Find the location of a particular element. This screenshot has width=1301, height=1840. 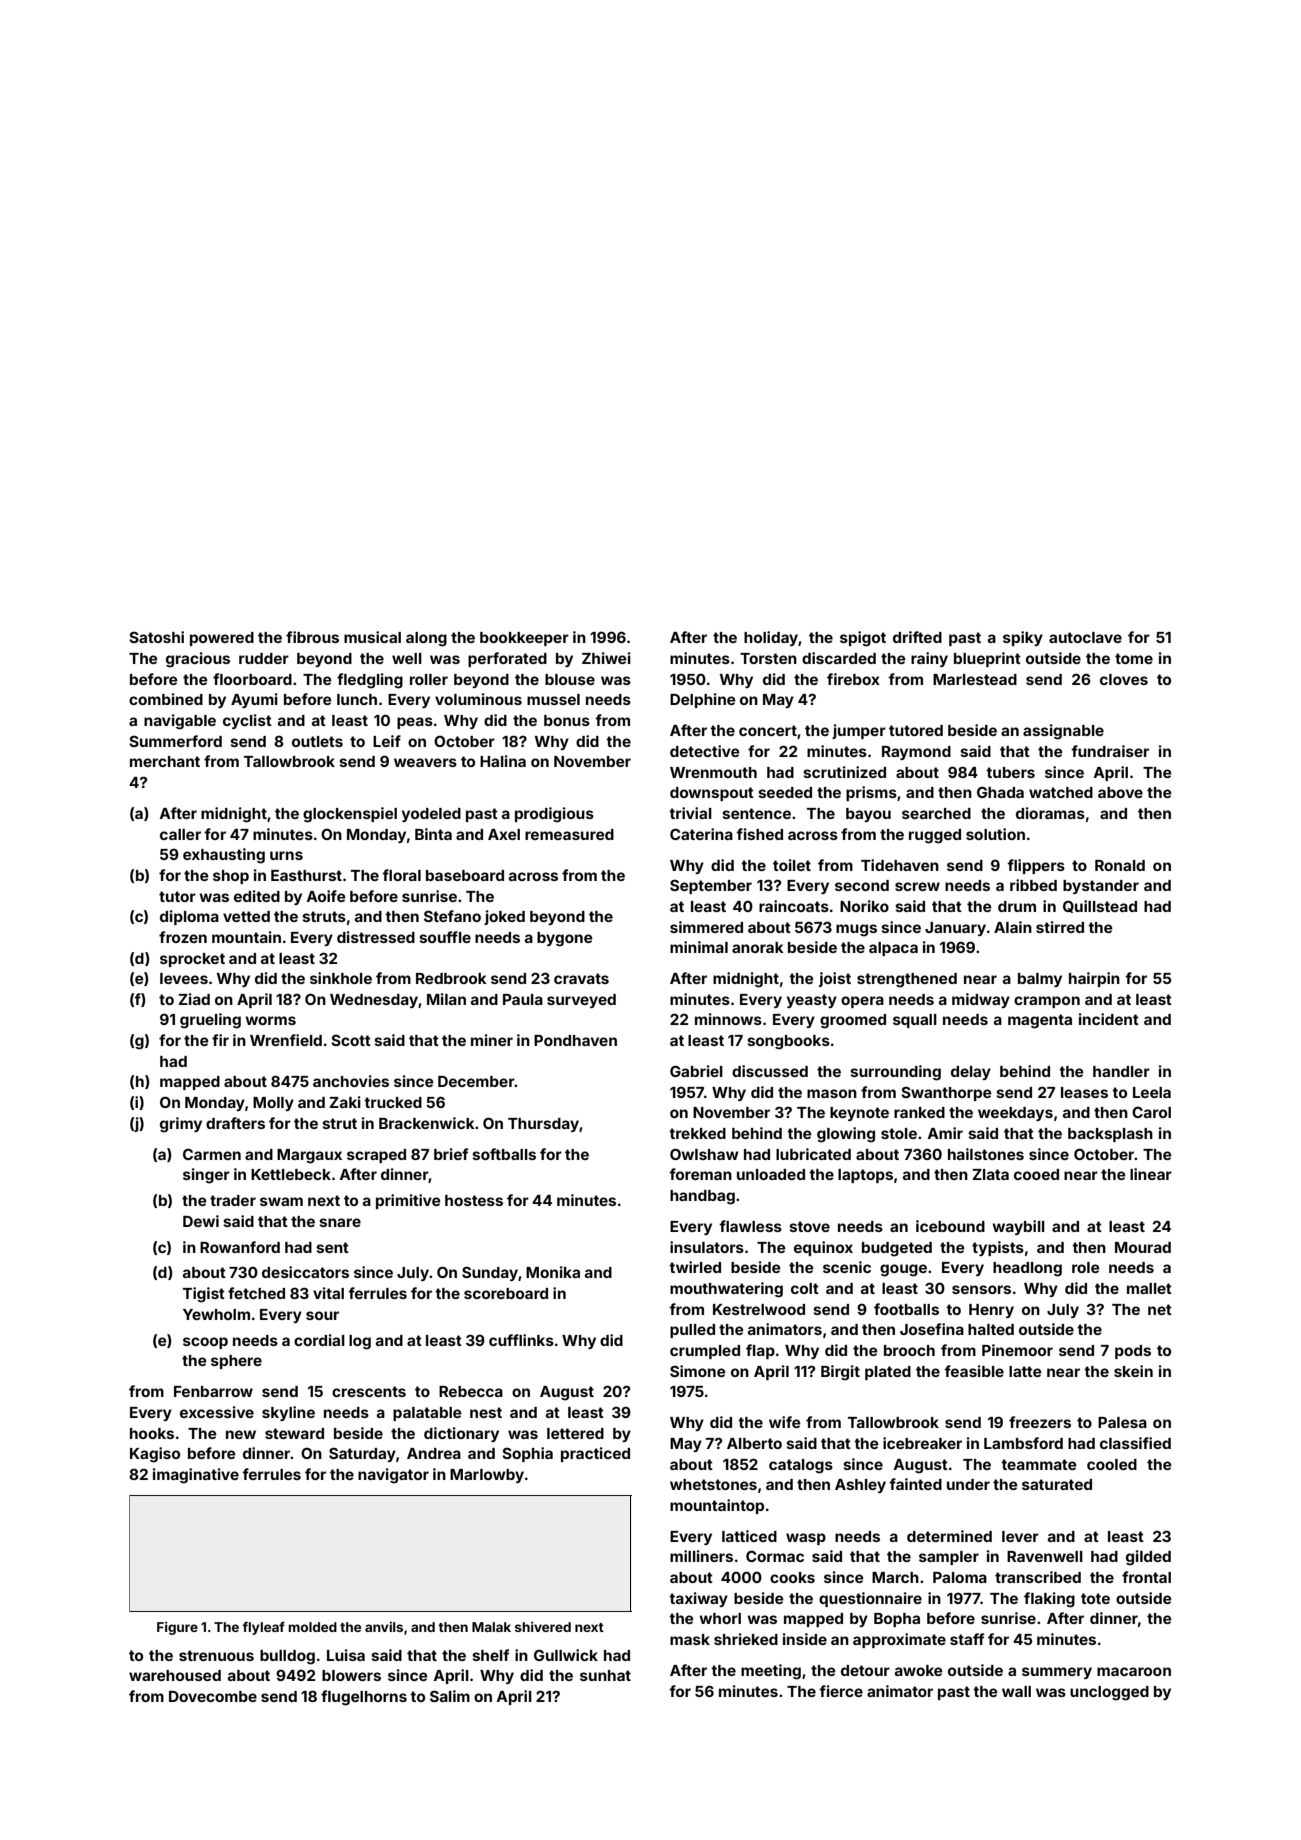

fierce is located at coordinates (841, 1691).
